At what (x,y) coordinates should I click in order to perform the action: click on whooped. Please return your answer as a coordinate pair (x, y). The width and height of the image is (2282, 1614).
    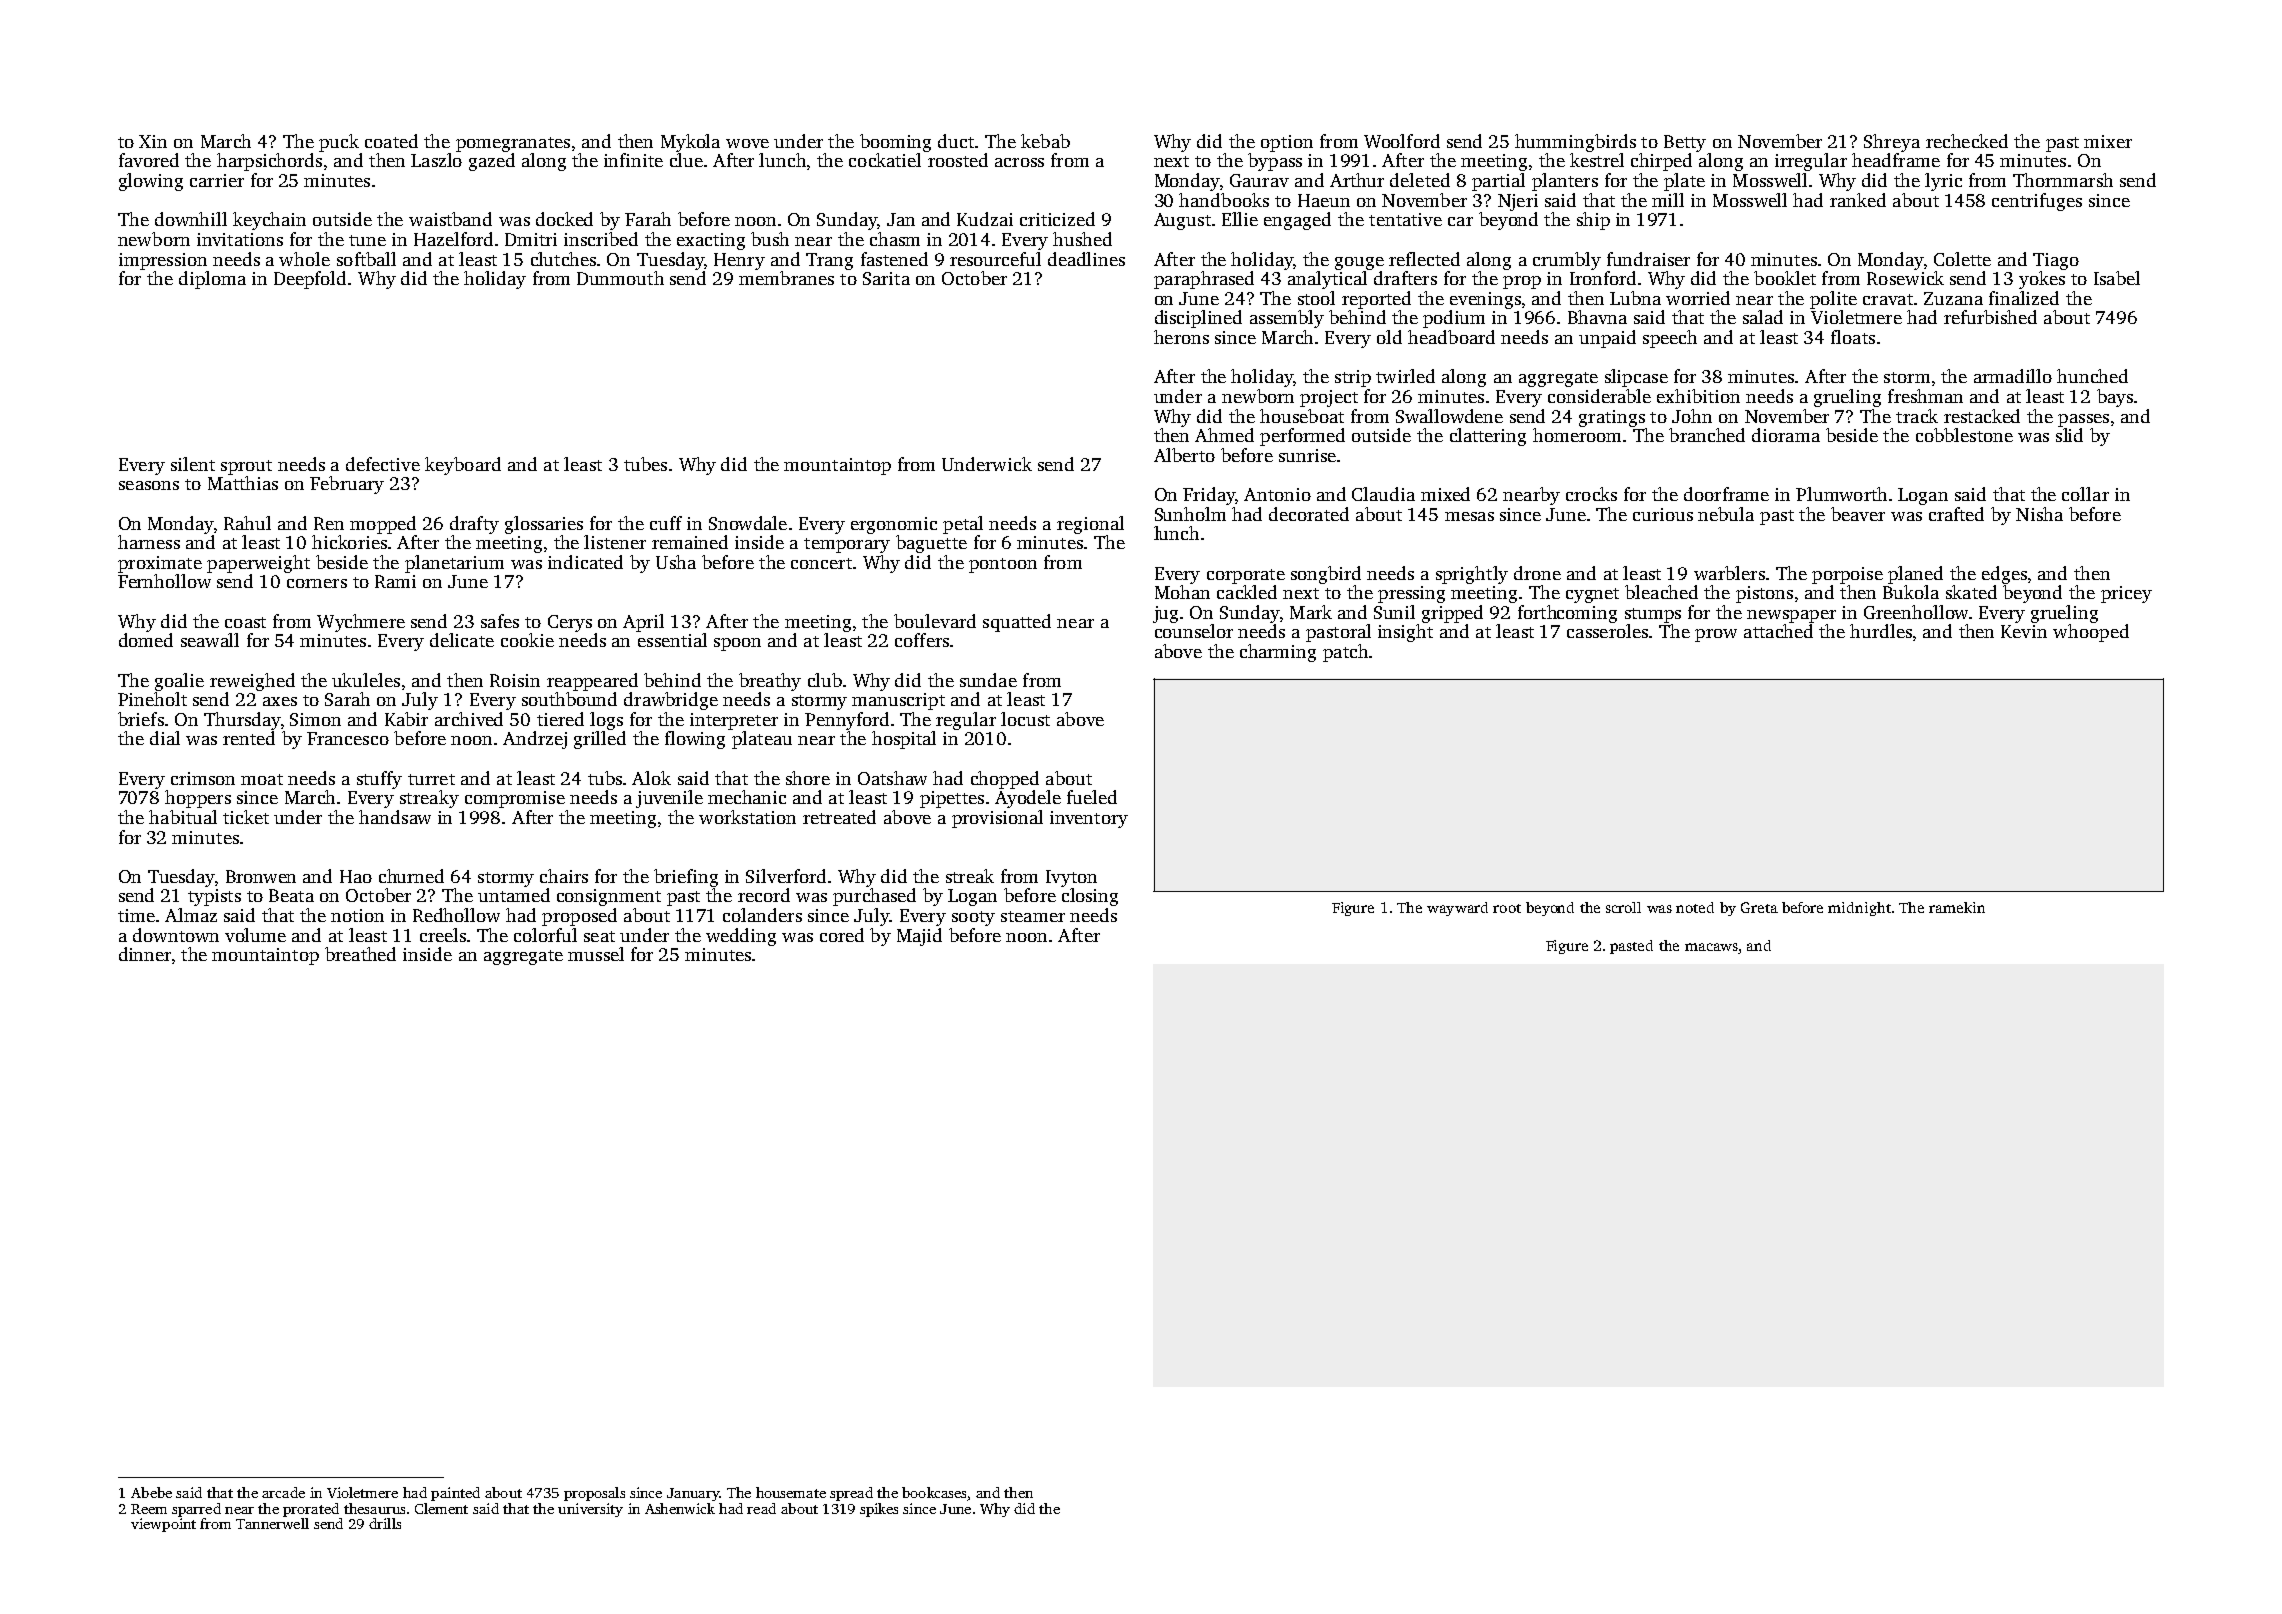
    Looking at the image, I should click on (2091, 633).
